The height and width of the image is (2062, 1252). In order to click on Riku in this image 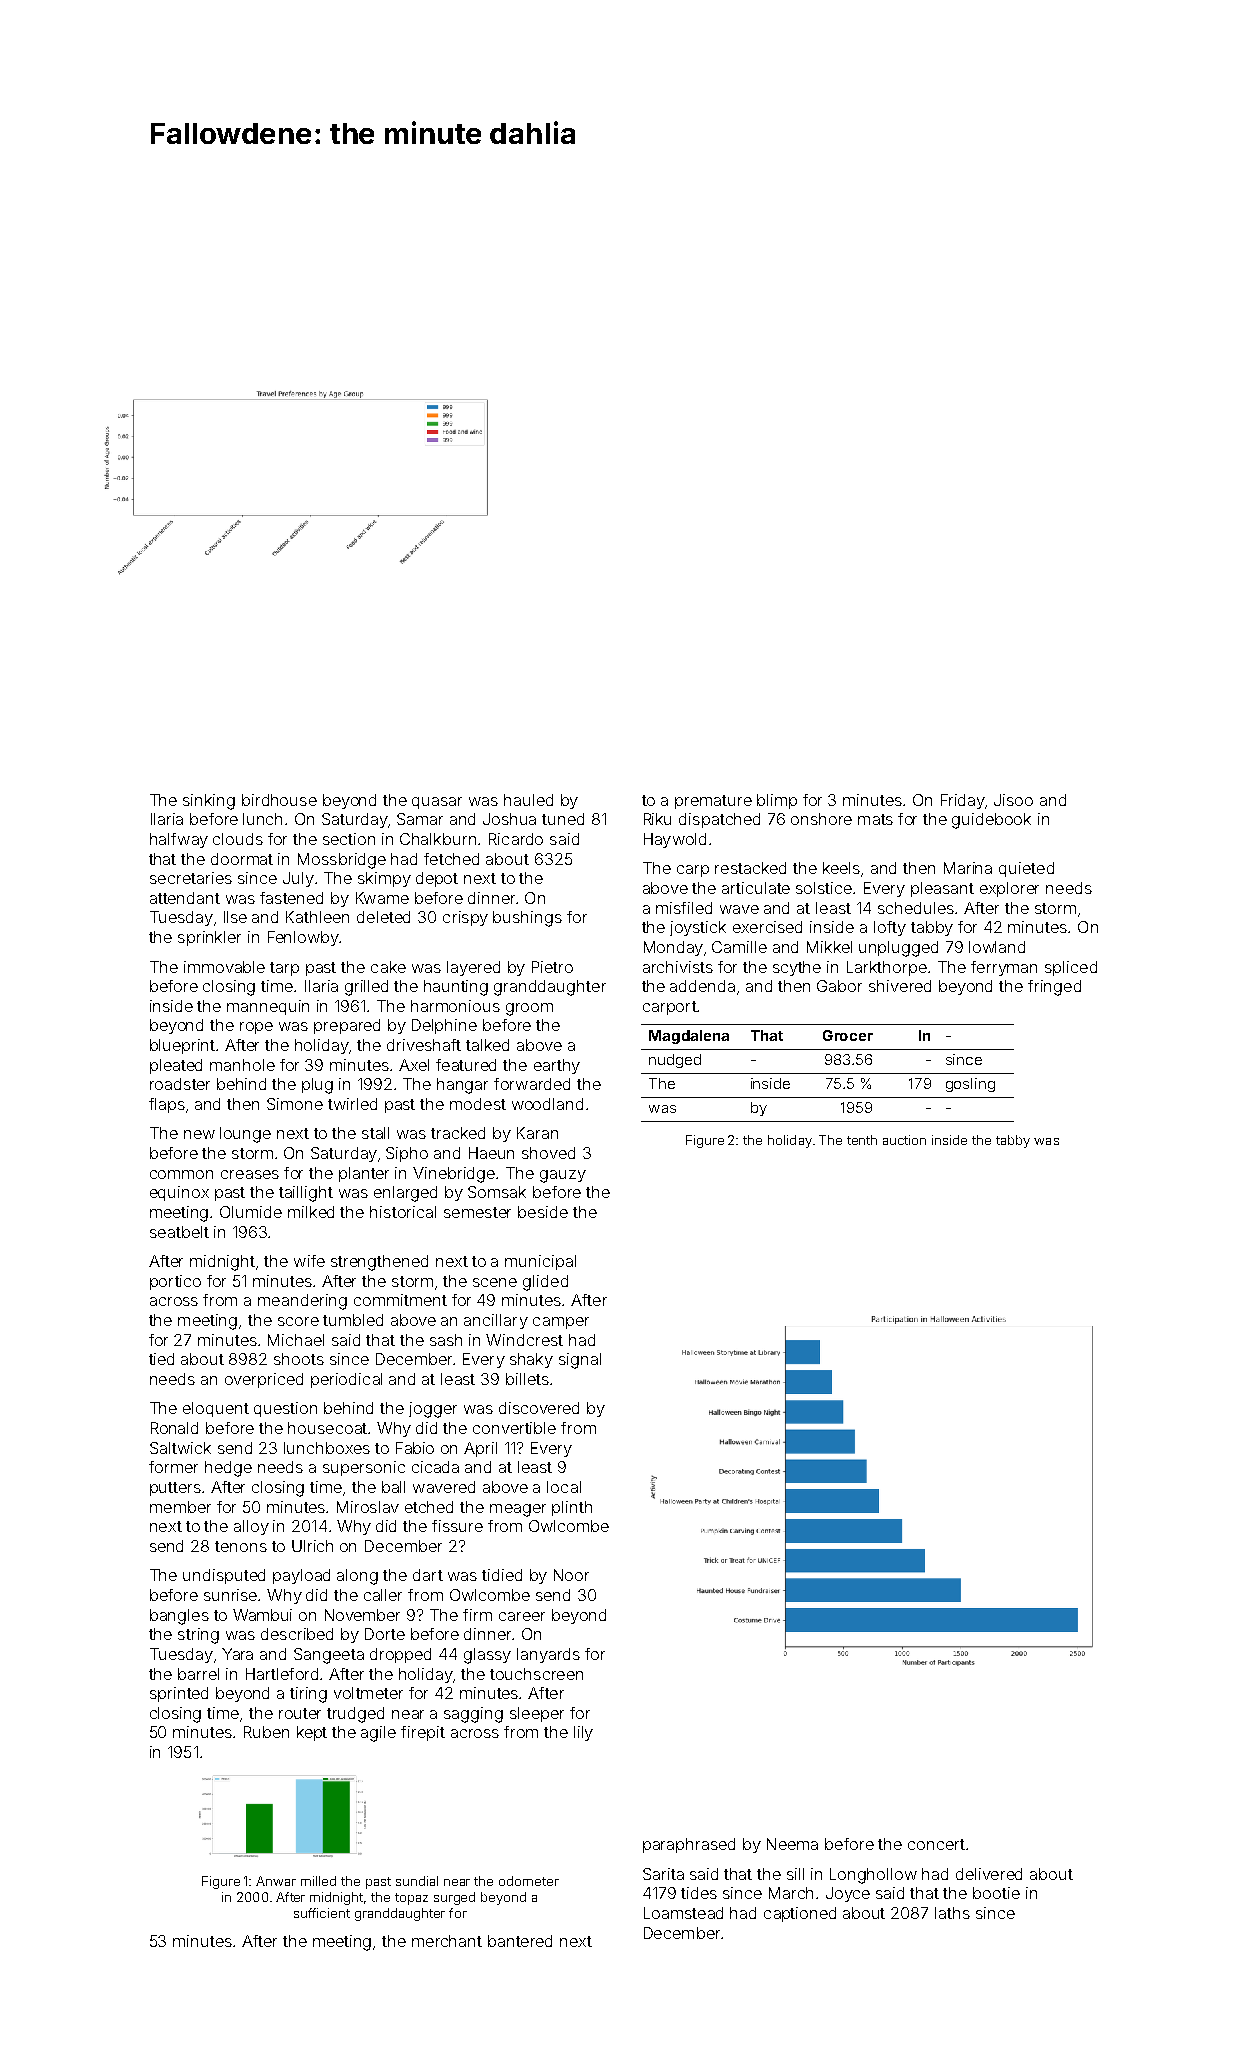, I will do `click(657, 819)`.
